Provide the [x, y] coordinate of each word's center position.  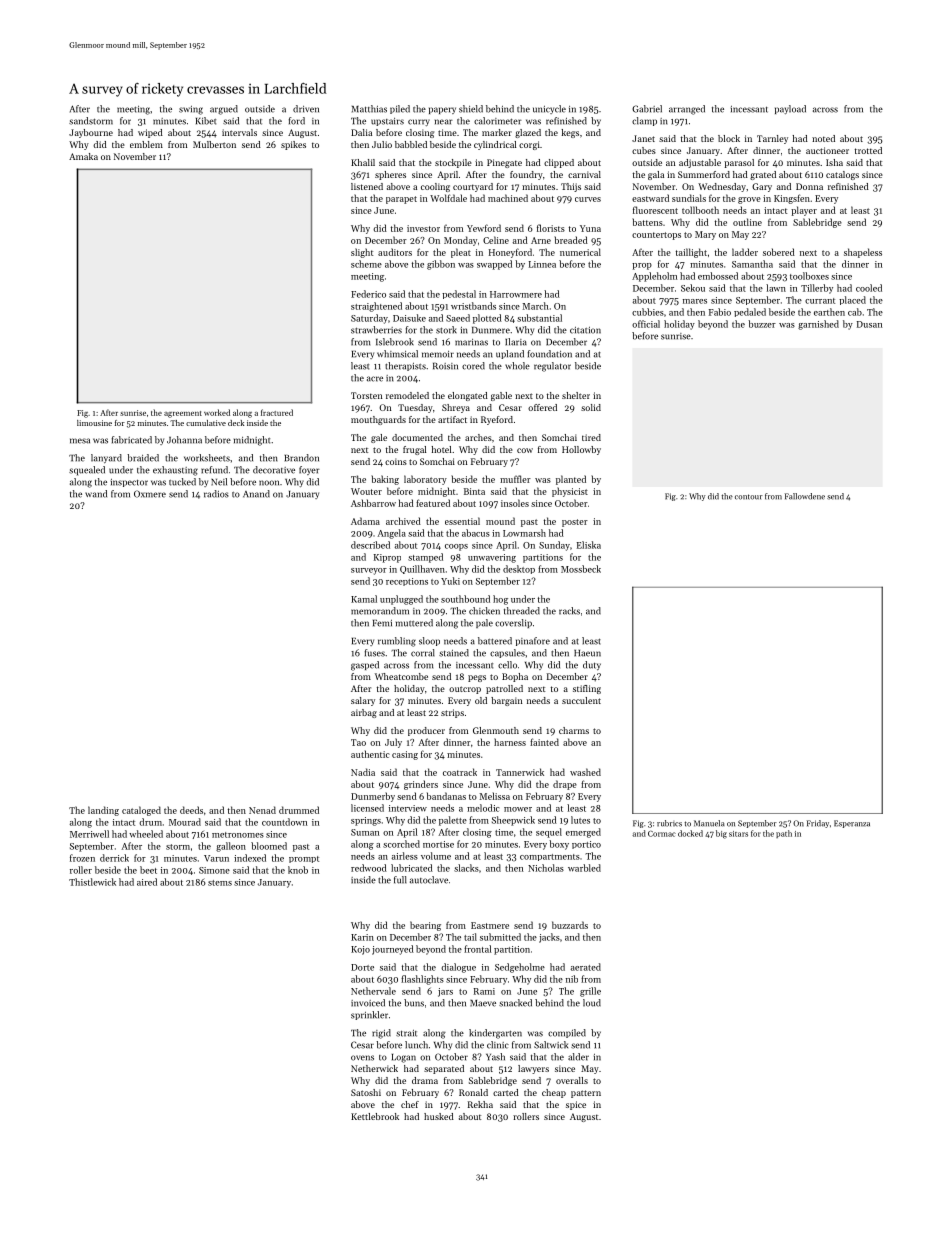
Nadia [363, 772]
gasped [365, 666]
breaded [571, 240]
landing [103, 811]
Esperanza [852, 824]
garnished [818, 325]
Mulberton [214, 144]
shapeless [863, 253]
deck [236, 423]
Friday [818, 824]
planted [571, 480]
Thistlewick [92, 882]
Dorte [362, 967]
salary [363, 701]
